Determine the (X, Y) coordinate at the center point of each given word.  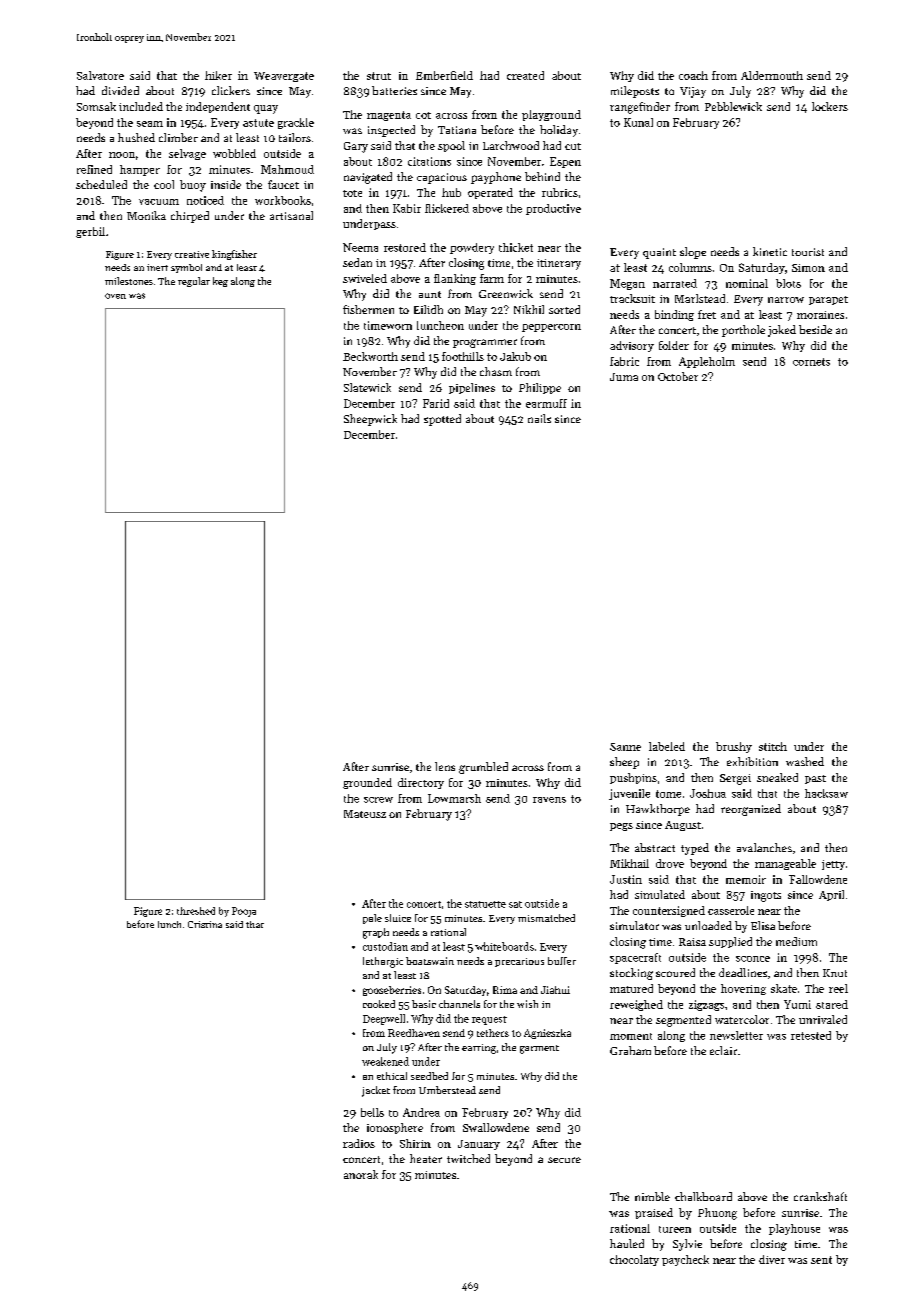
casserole (731, 910)
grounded (367, 783)
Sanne (625, 747)
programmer (485, 343)
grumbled (483, 768)
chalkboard (703, 1196)
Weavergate (284, 77)
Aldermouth (772, 75)
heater (426, 1158)
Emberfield (444, 75)
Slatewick (367, 387)
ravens (549, 800)
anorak (361, 1174)
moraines (820, 315)
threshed (196, 911)
